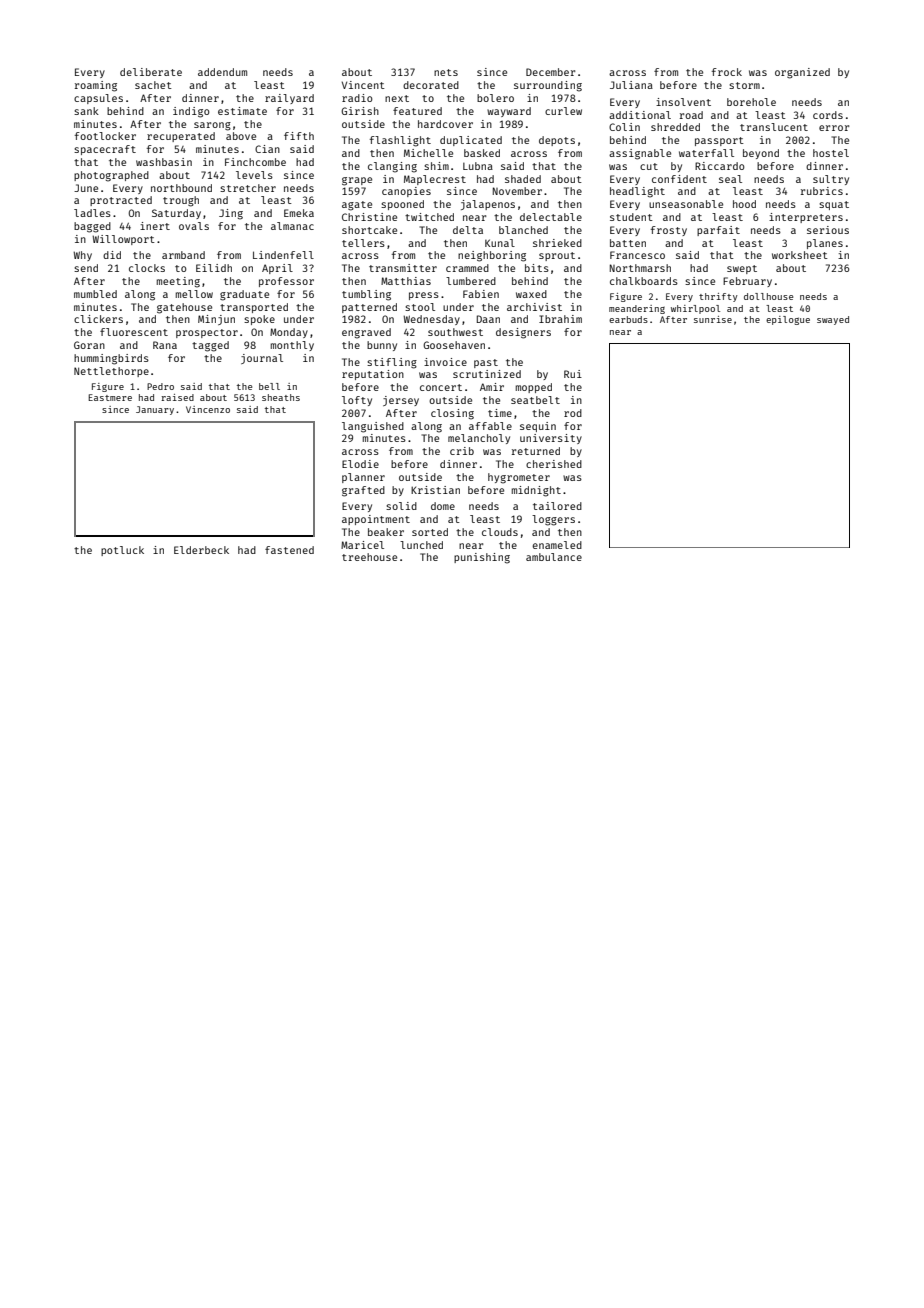 This image has height=1308, width=924. I want to click on roaming, so click(96, 86).
